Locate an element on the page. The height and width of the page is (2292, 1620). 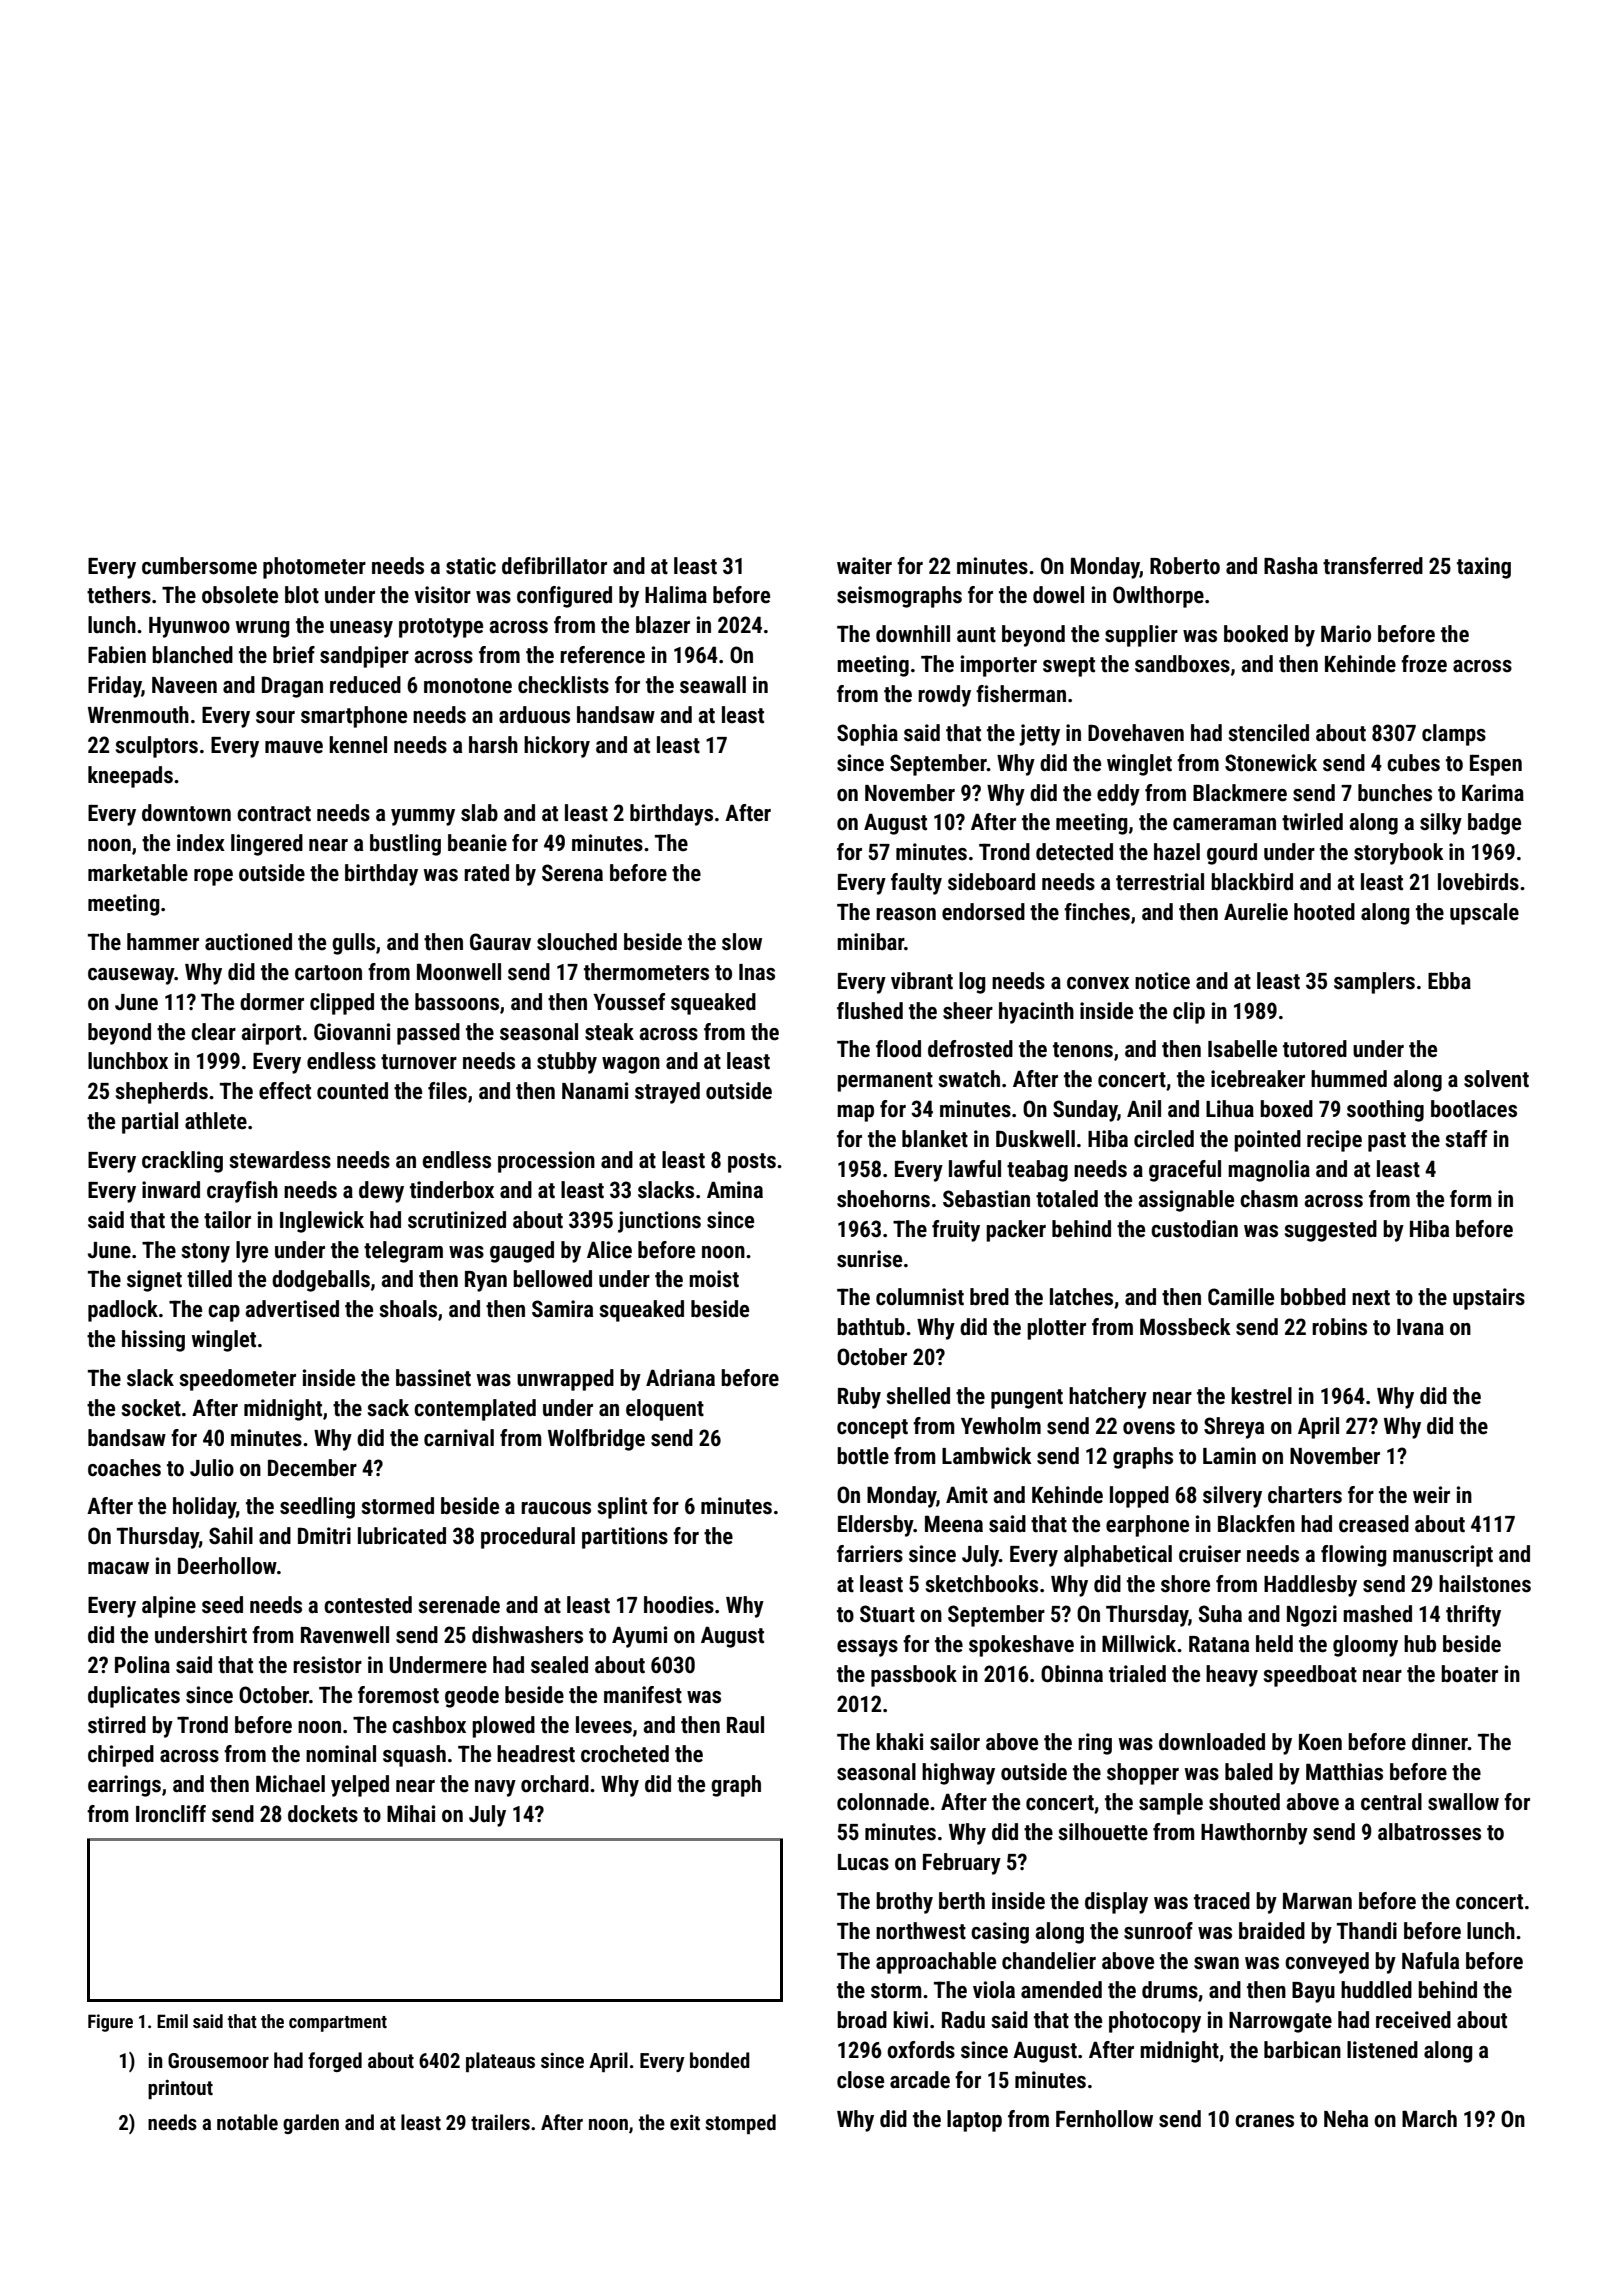
transferred is located at coordinates (1373, 566).
